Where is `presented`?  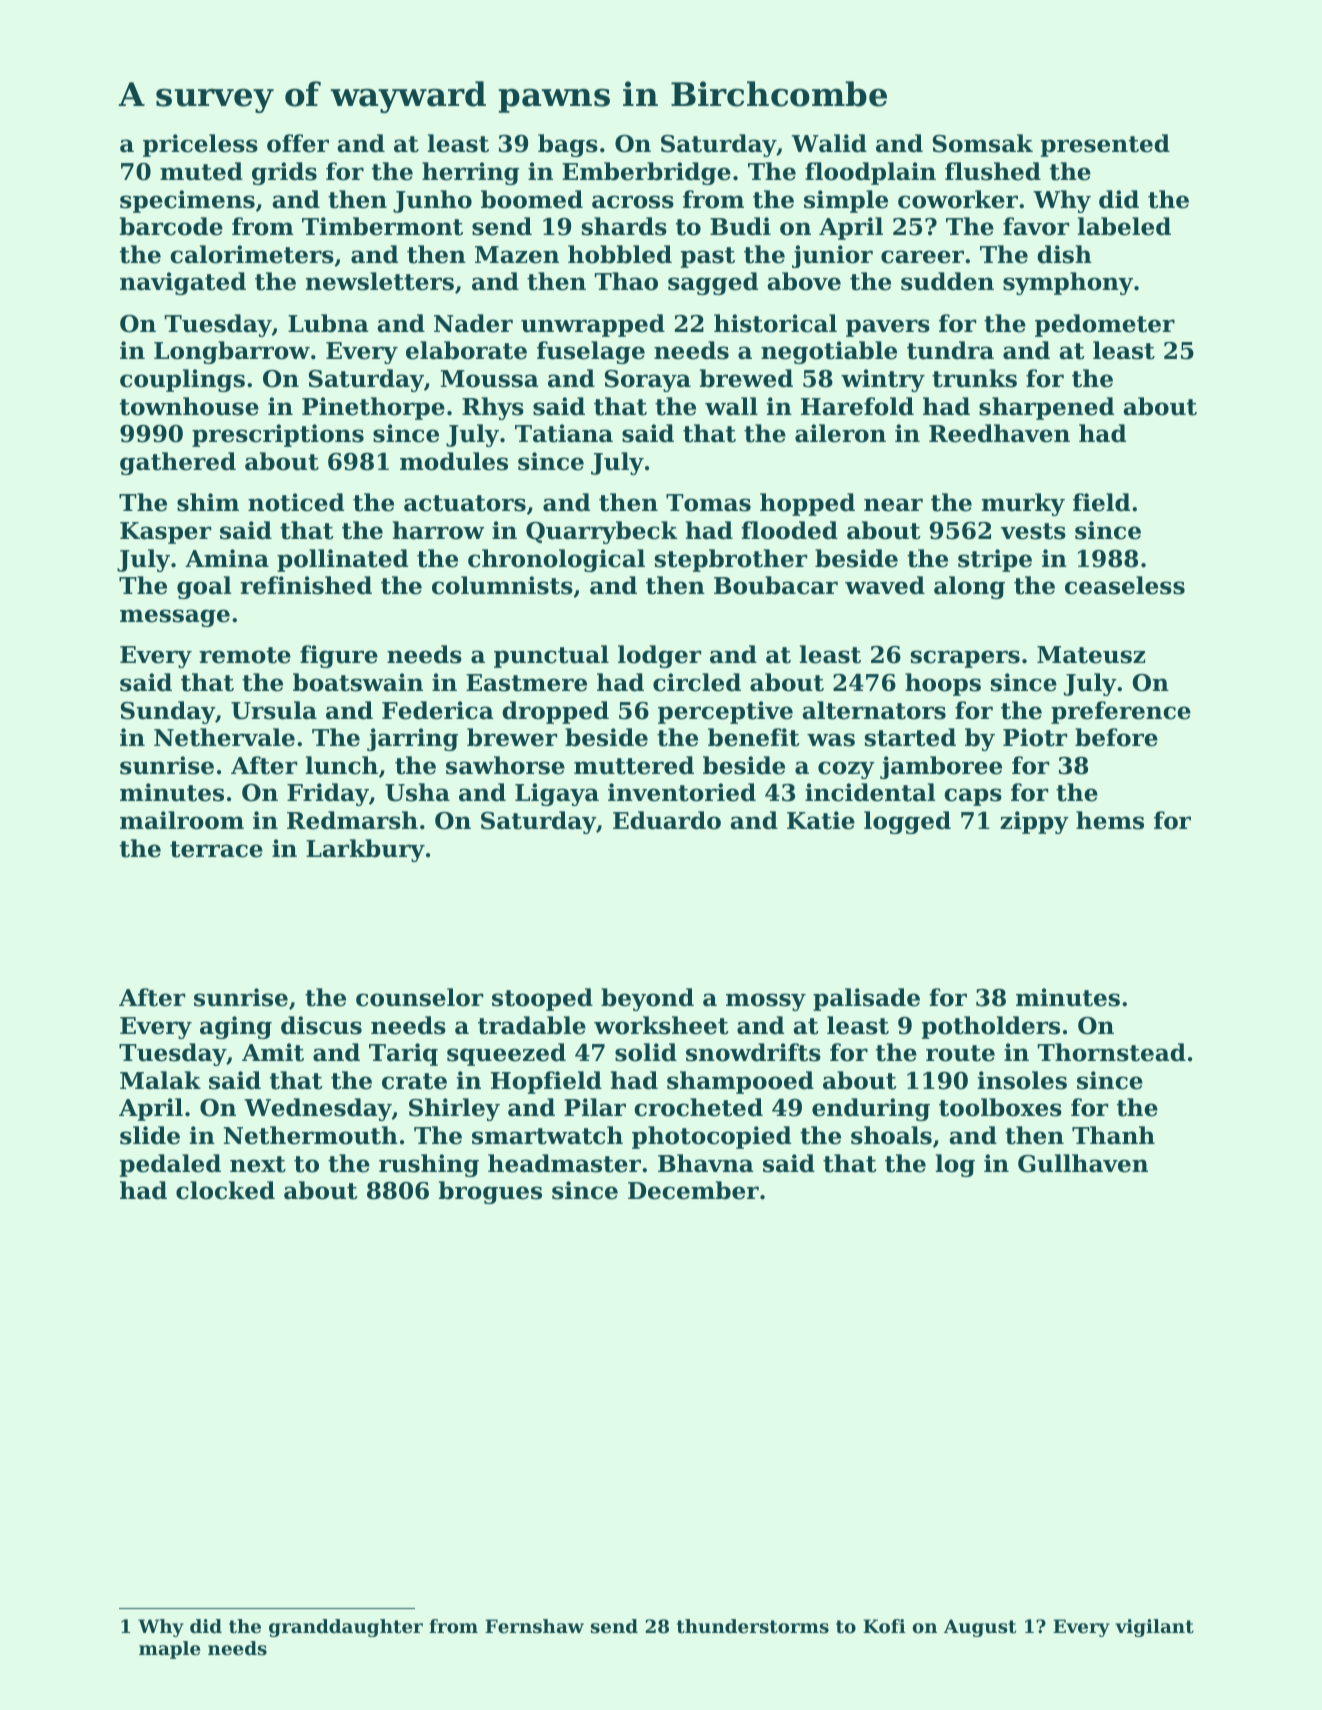
presented is located at coordinates (1105, 145).
